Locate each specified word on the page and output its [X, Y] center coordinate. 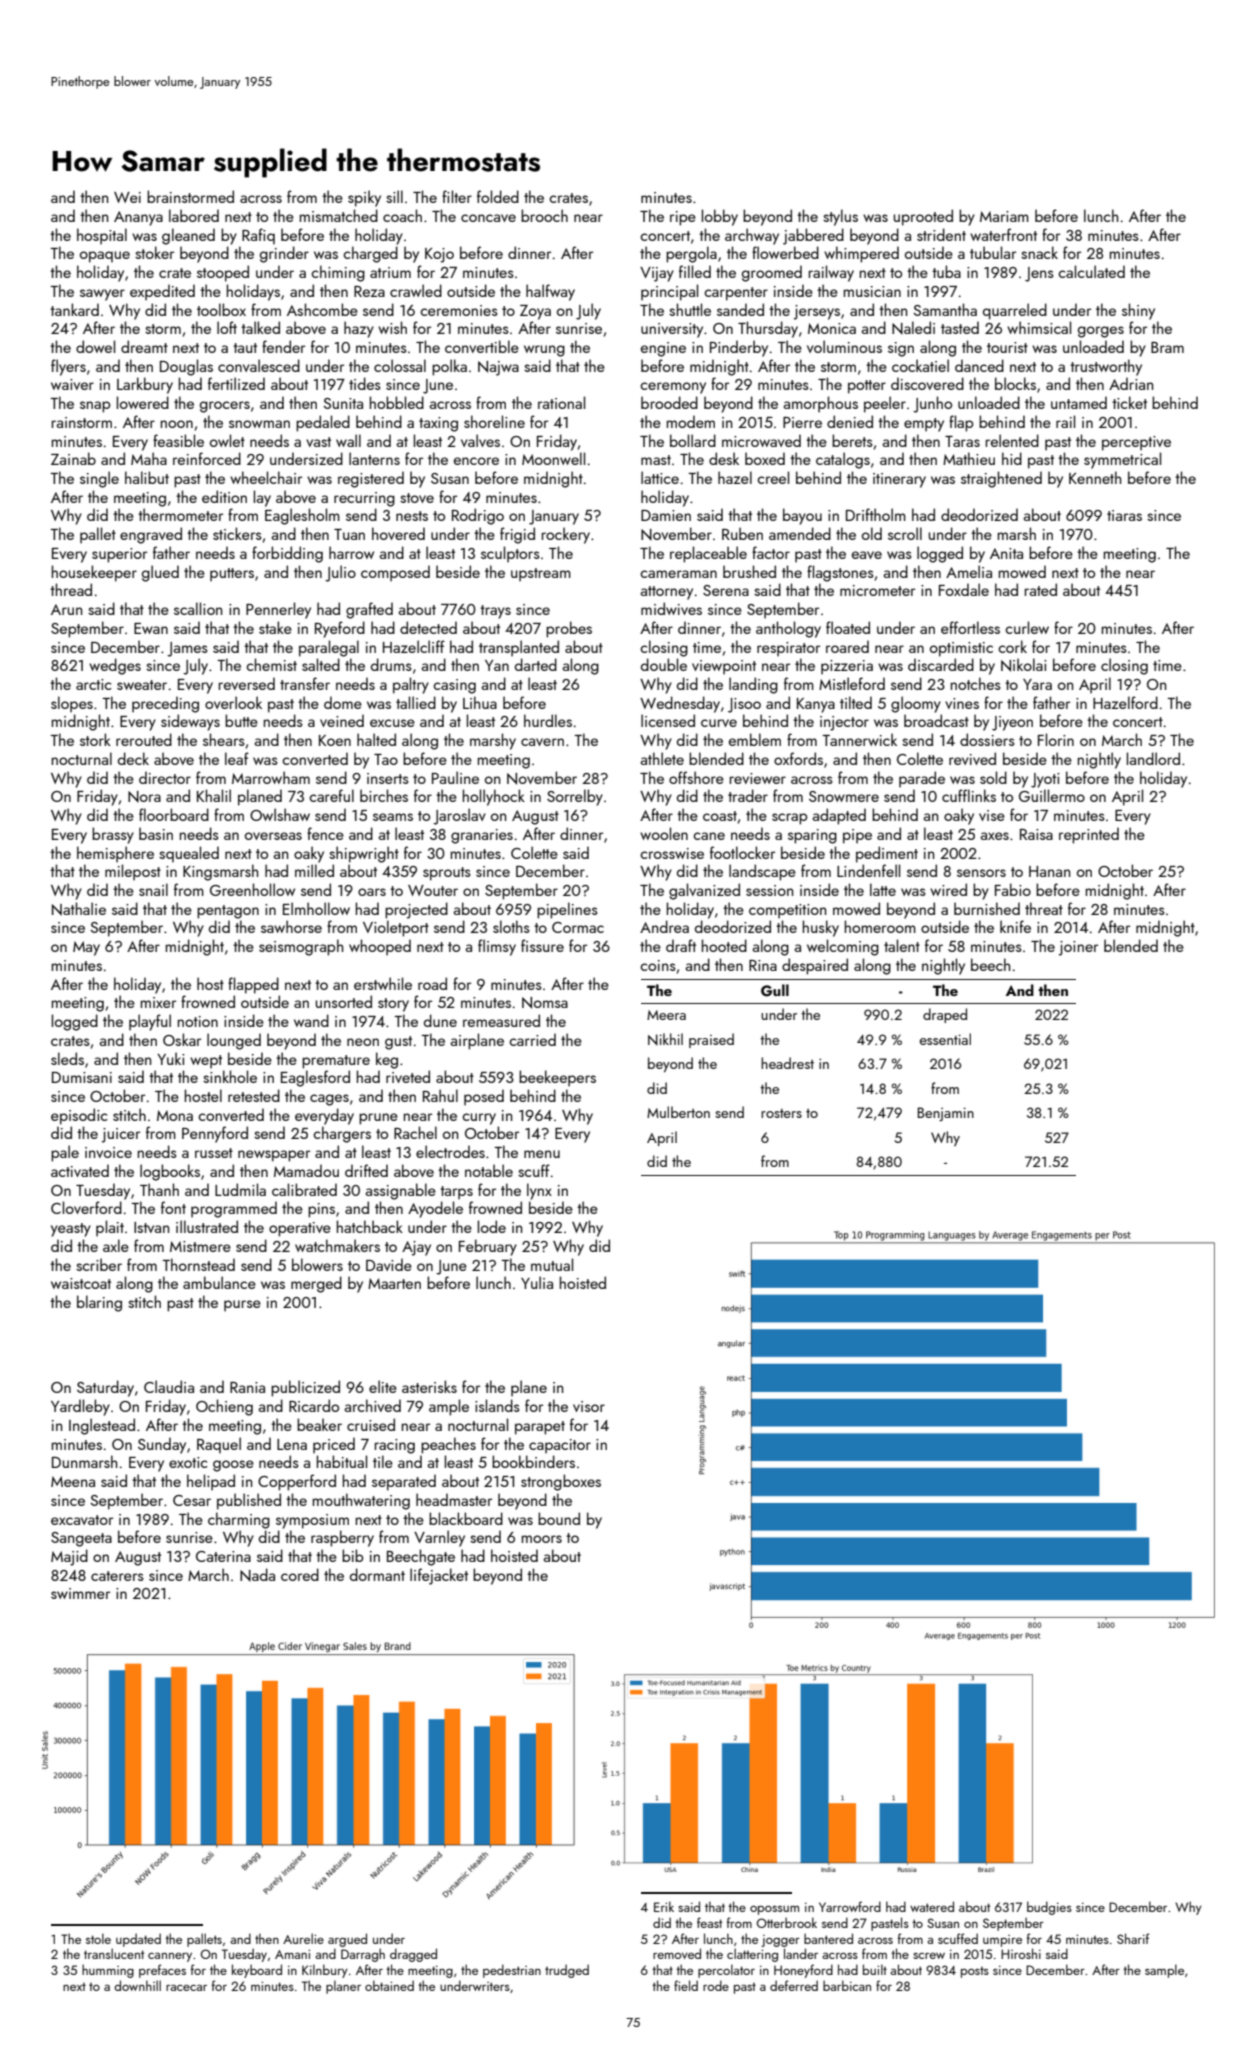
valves [480, 440]
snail [153, 889]
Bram [1167, 347]
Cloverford [86, 1207]
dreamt [144, 346]
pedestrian [512, 1971]
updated [138, 1940]
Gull [775, 990]
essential [945, 1039]
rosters [781, 1113]
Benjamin [946, 1114]
